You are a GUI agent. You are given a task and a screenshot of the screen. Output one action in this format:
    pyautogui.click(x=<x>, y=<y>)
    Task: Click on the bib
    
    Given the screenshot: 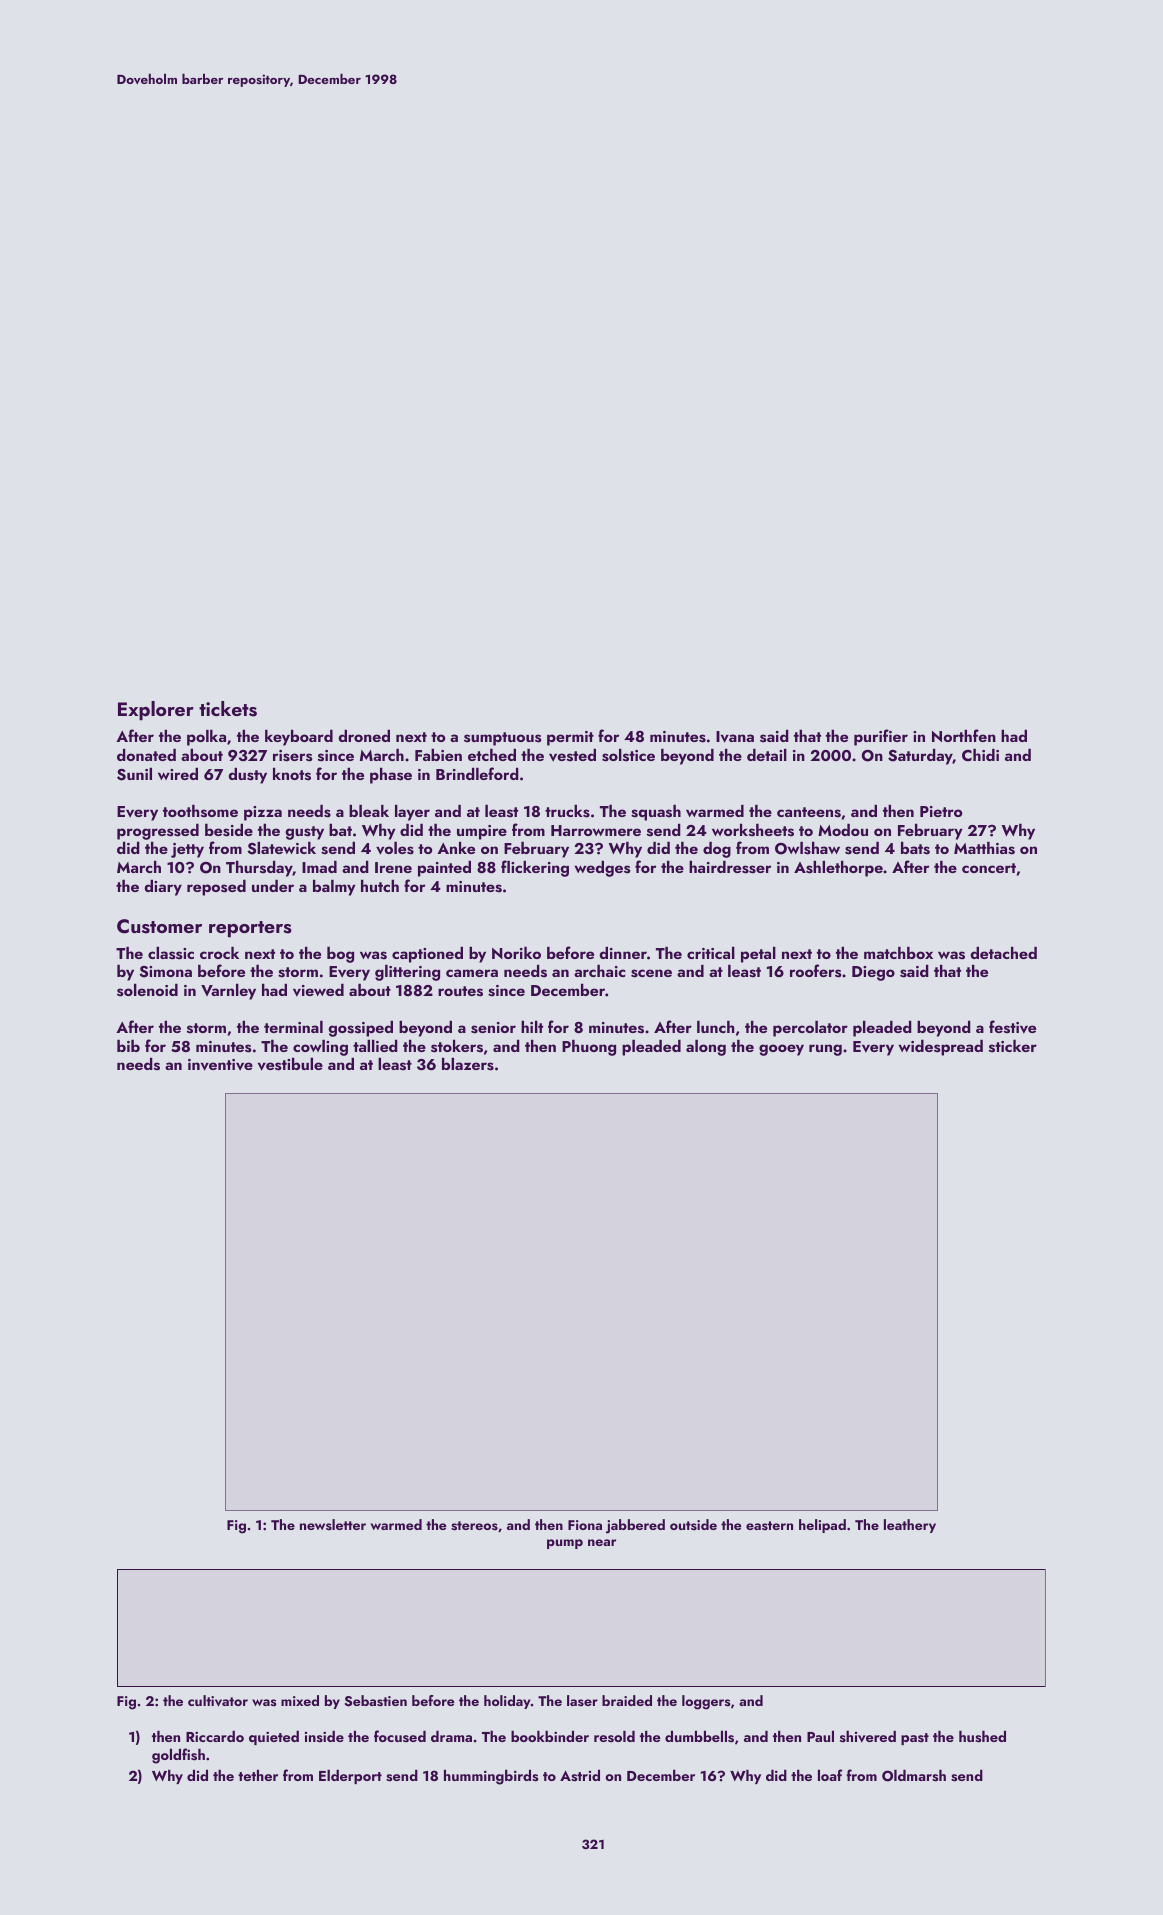 What is the action you would take?
    pyautogui.click(x=128, y=1046)
